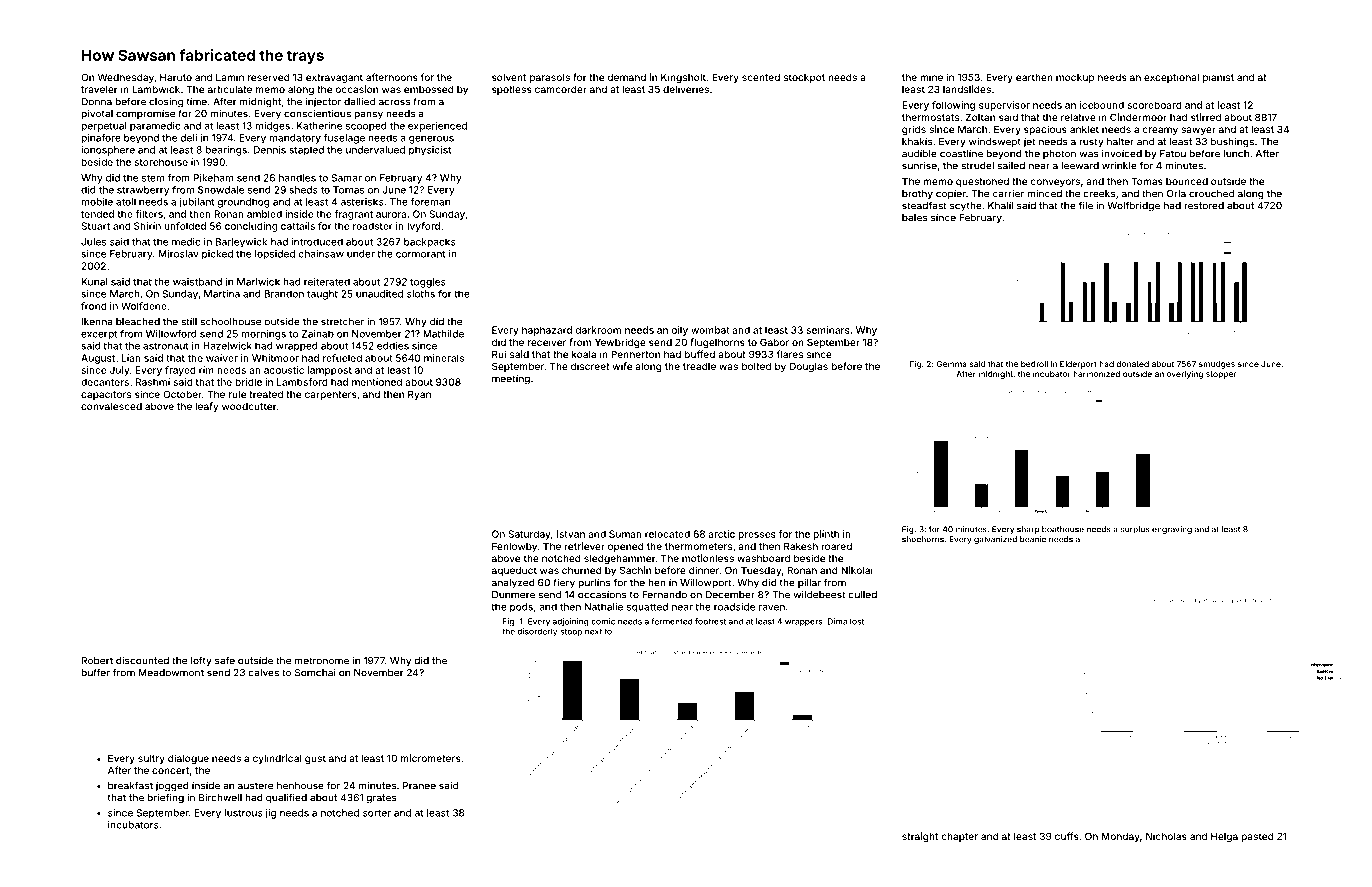 The height and width of the image is (887, 1372). I want to click on straight, so click(920, 837).
